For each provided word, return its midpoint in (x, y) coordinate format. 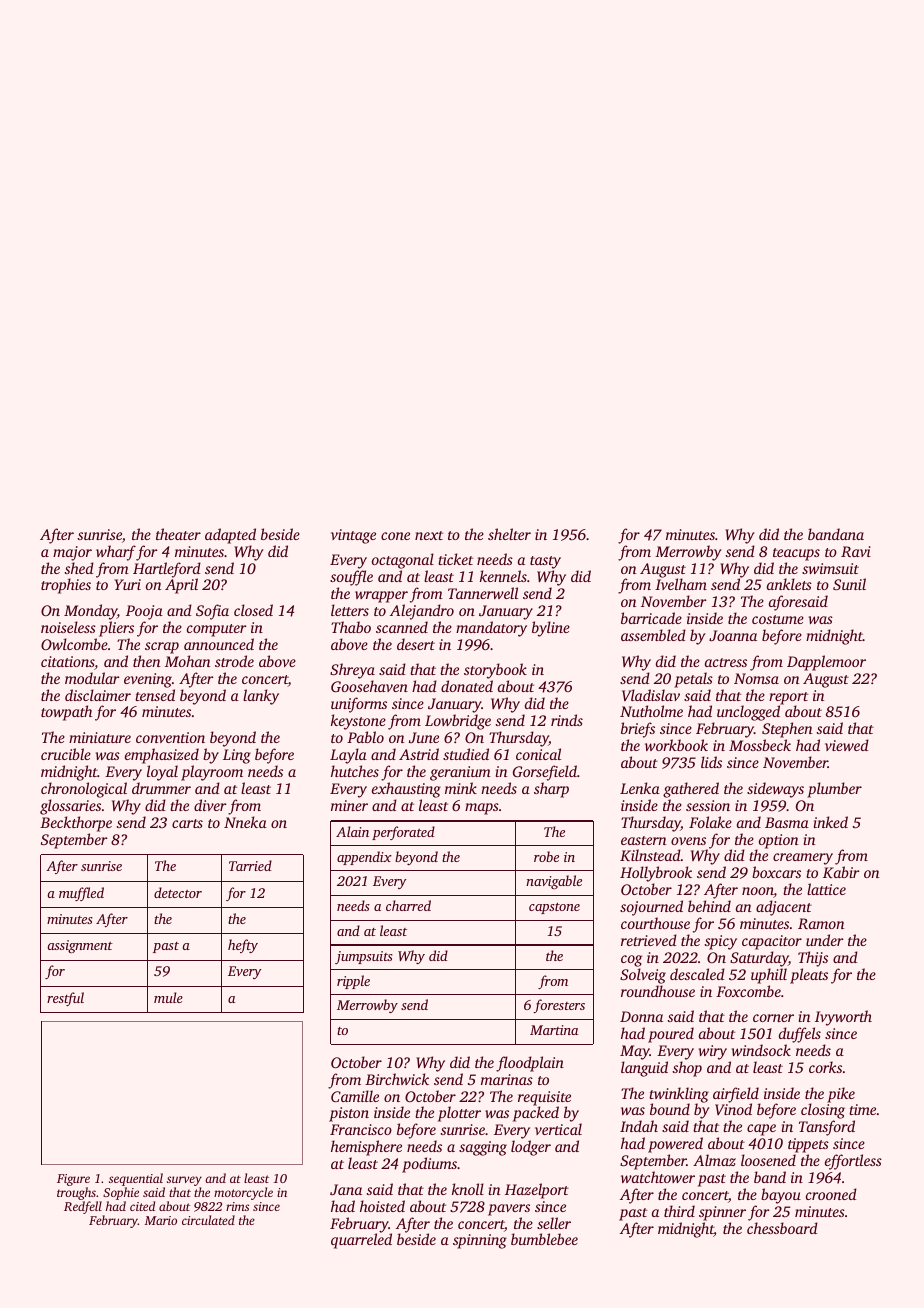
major (72, 553)
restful (65, 999)
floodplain (530, 1064)
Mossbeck (760, 745)
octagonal (403, 561)
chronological (84, 790)
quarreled (361, 1241)
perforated (403, 833)
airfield (736, 1095)
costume (778, 619)
